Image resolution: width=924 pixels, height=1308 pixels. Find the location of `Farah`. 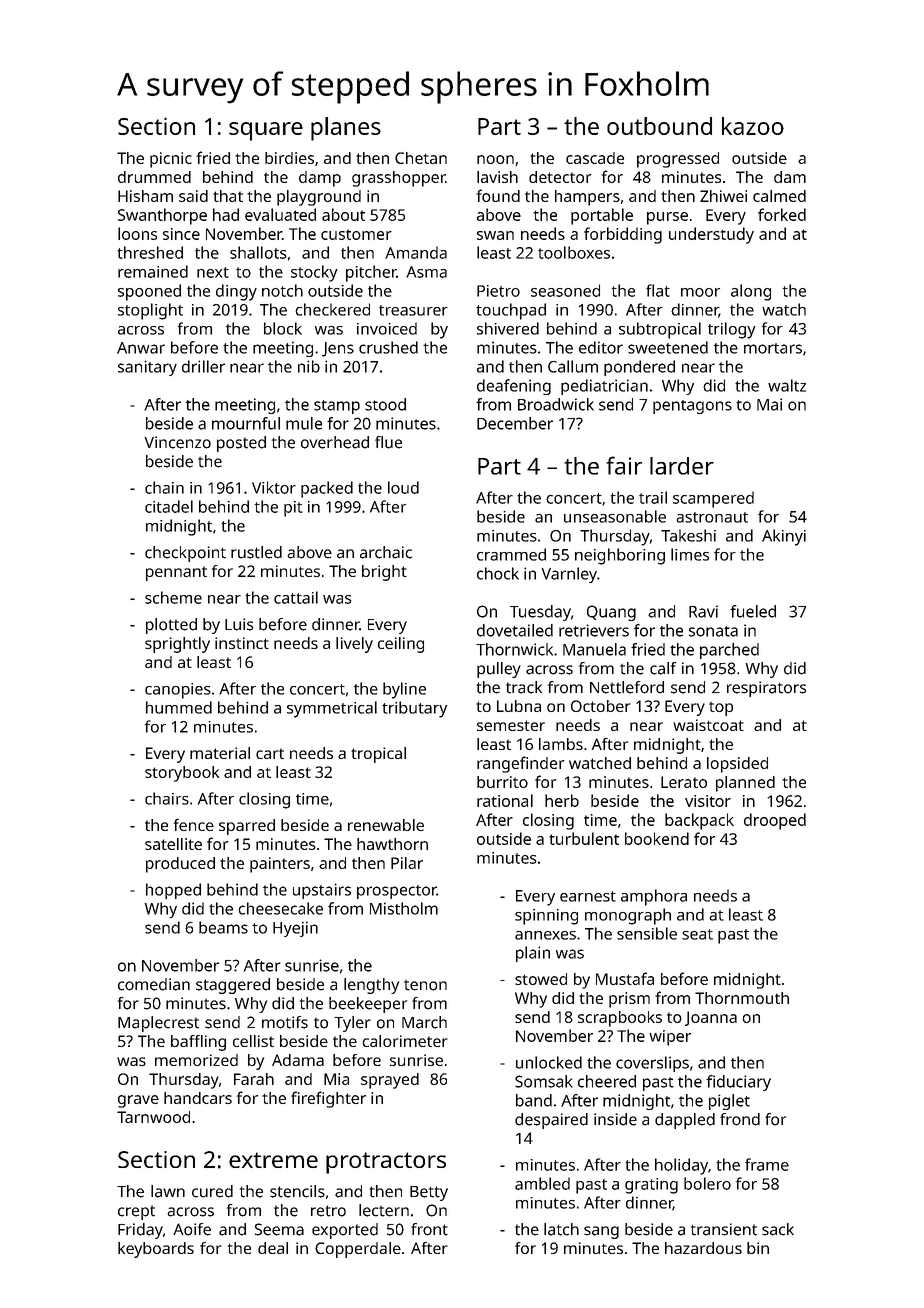

Farah is located at coordinates (254, 1079).
